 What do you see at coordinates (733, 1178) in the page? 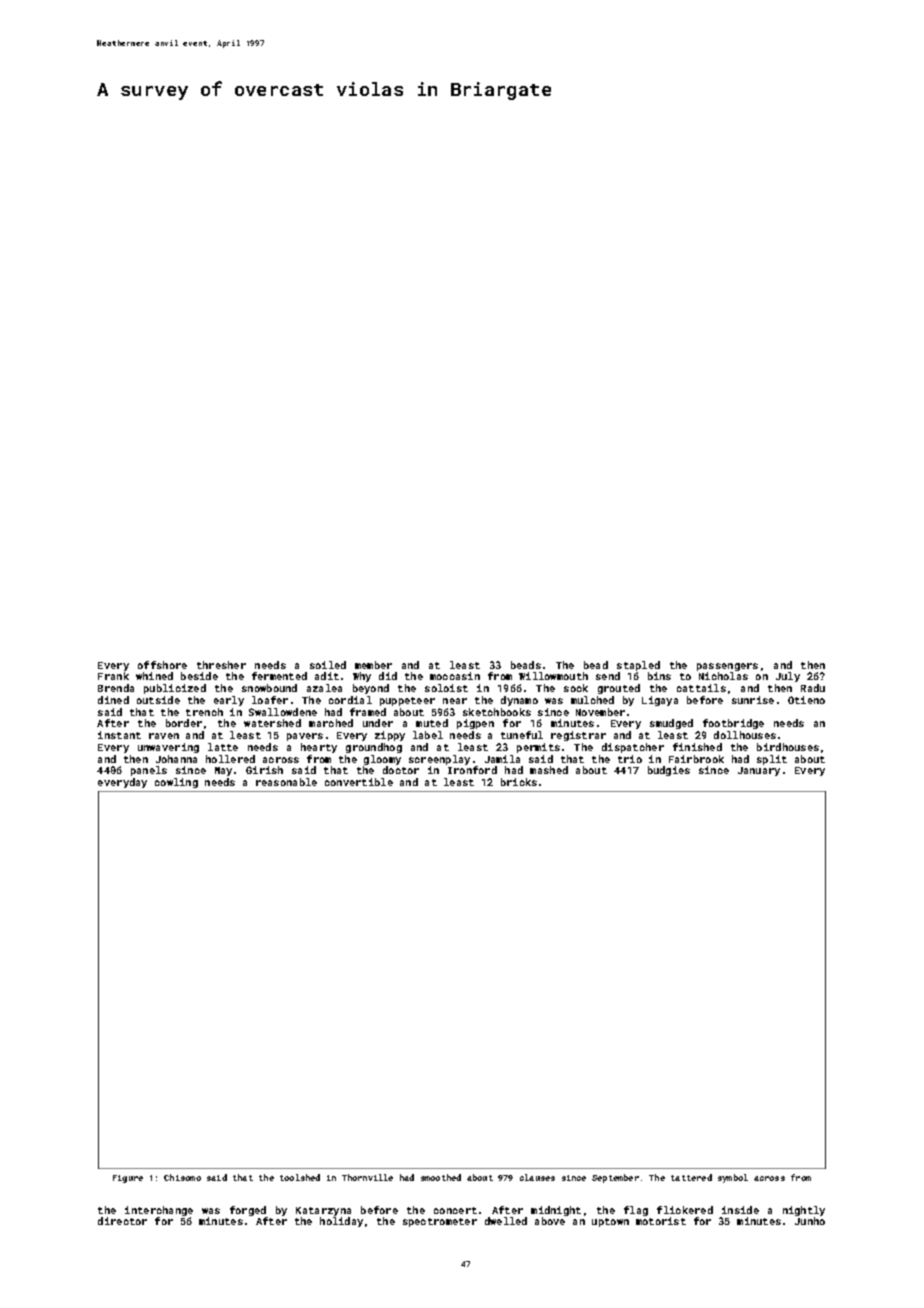
I see `symbol` at bounding box center [733, 1178].
